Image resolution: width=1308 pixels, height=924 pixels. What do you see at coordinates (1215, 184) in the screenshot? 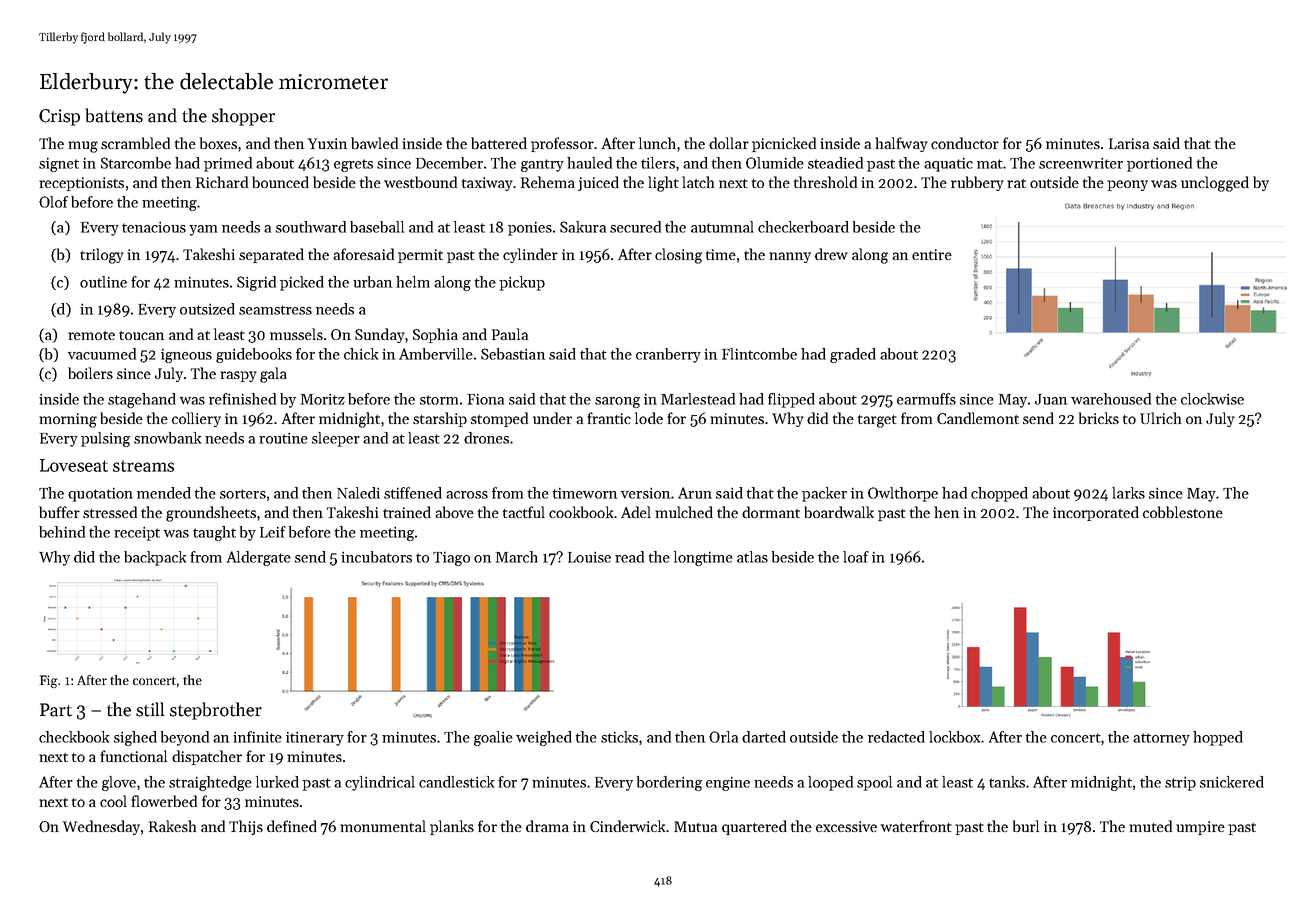
I see `unclogged` at bounding box center [1215, 184].
